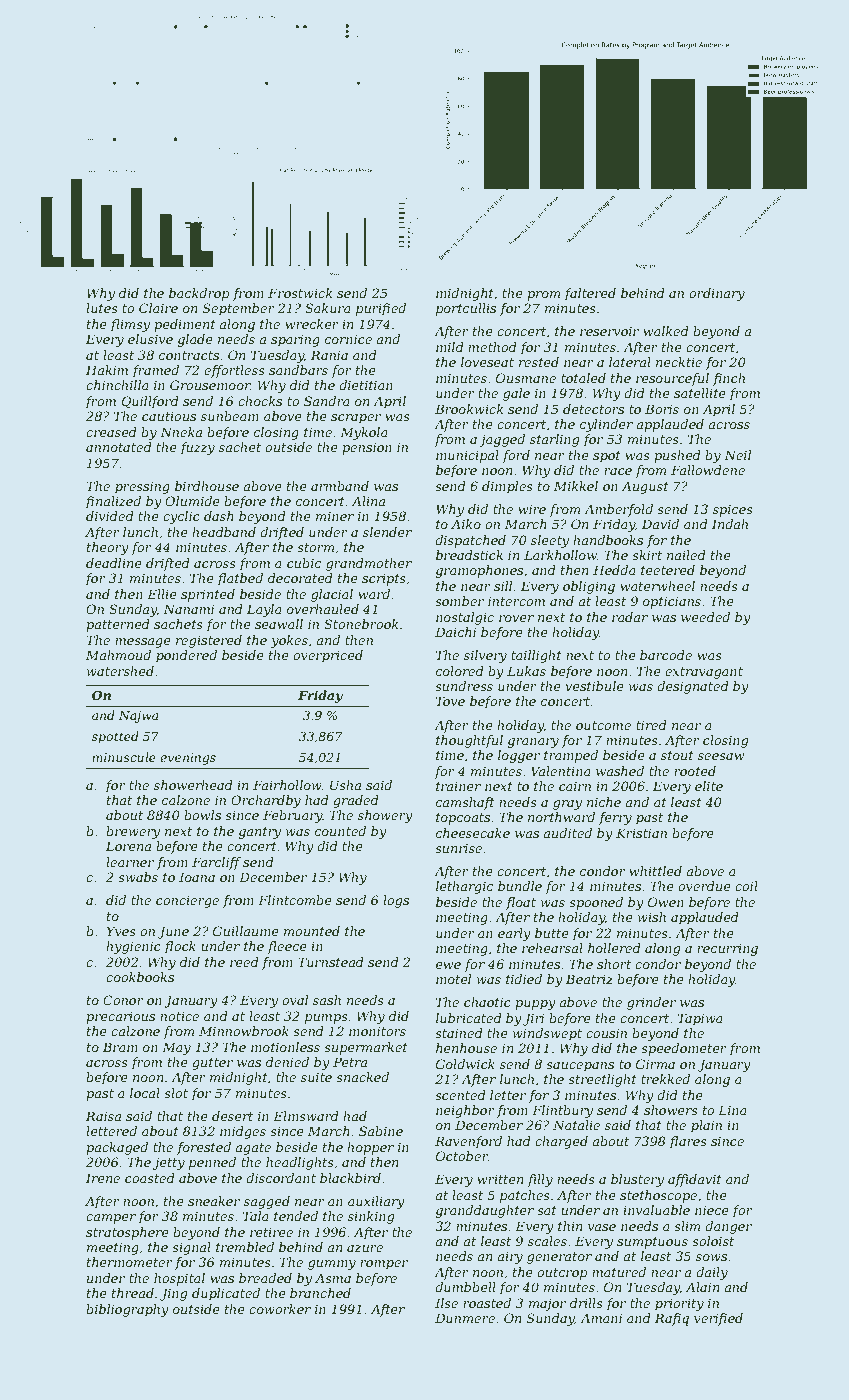 The height and width of the image is (1400, 849). I want to click on coworker, so click(280, 1309).
